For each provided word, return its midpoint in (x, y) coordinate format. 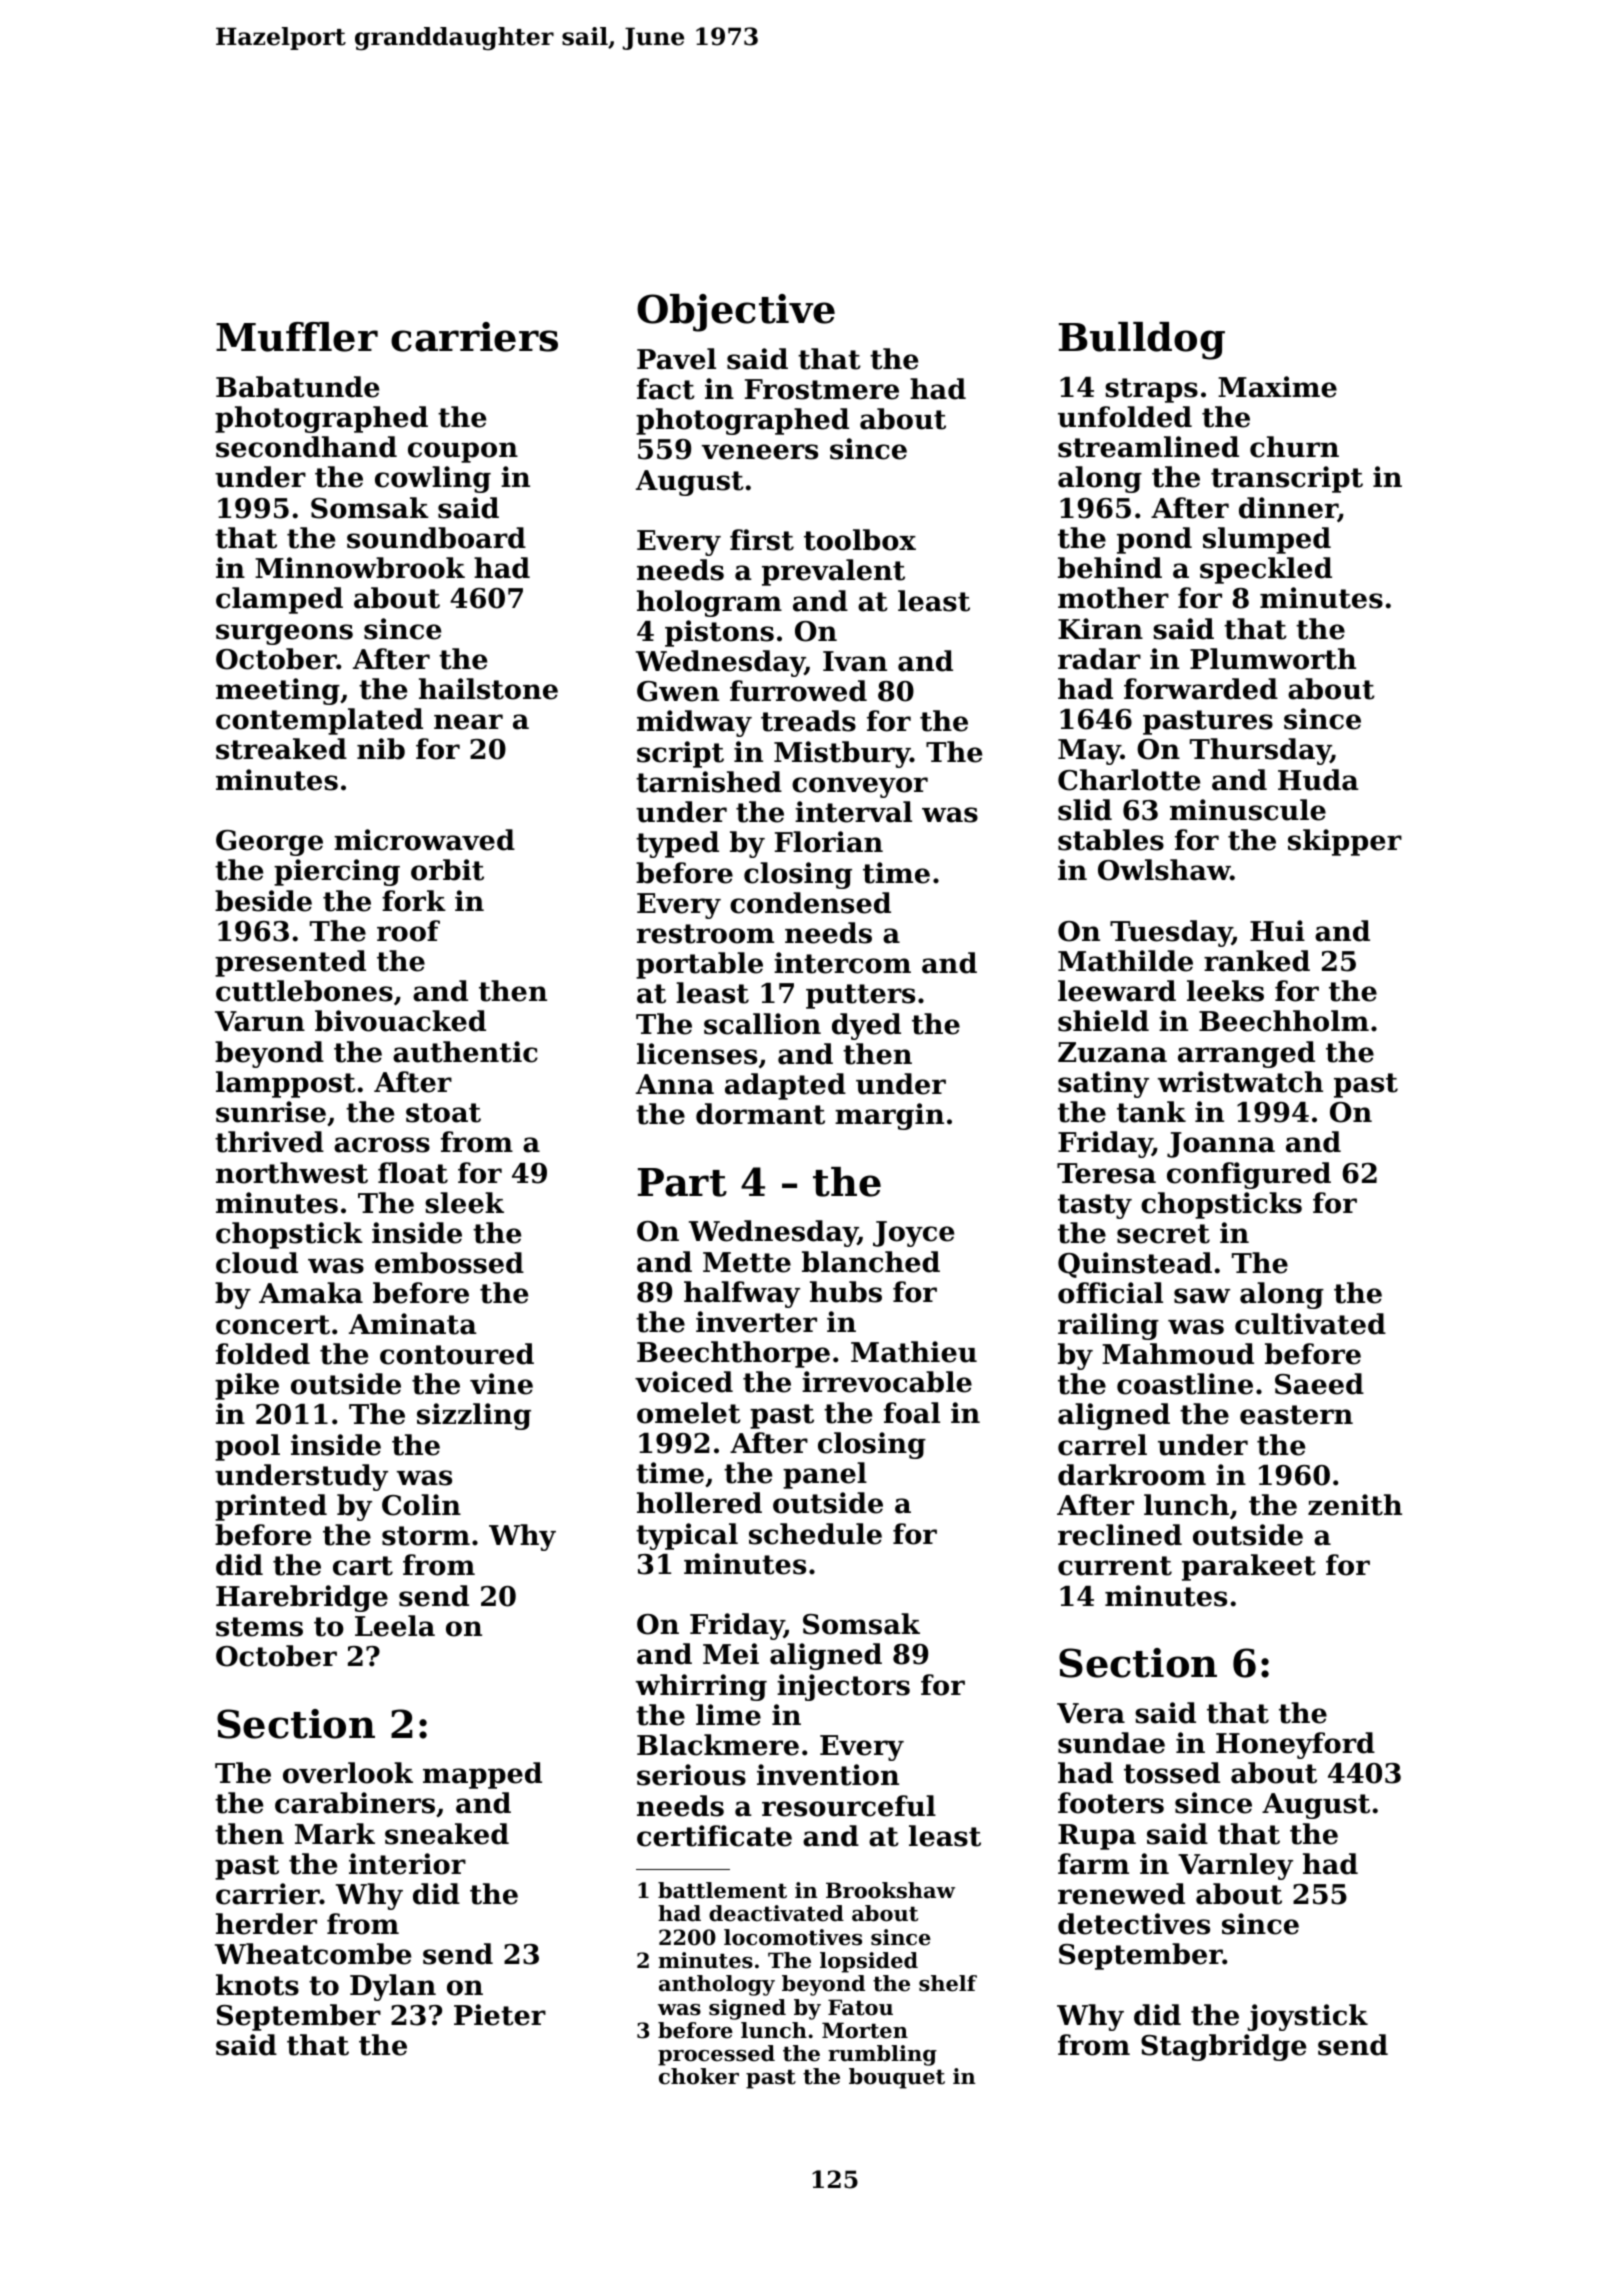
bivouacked (400, 1021)
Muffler (297, 337)
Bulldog (1142, 341)
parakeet (1249, 1567)
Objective (736, 313)
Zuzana (1112, 1052)
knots (257, 1985)
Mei (731, 1654)
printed (271, 1507)
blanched (871, 1262)
